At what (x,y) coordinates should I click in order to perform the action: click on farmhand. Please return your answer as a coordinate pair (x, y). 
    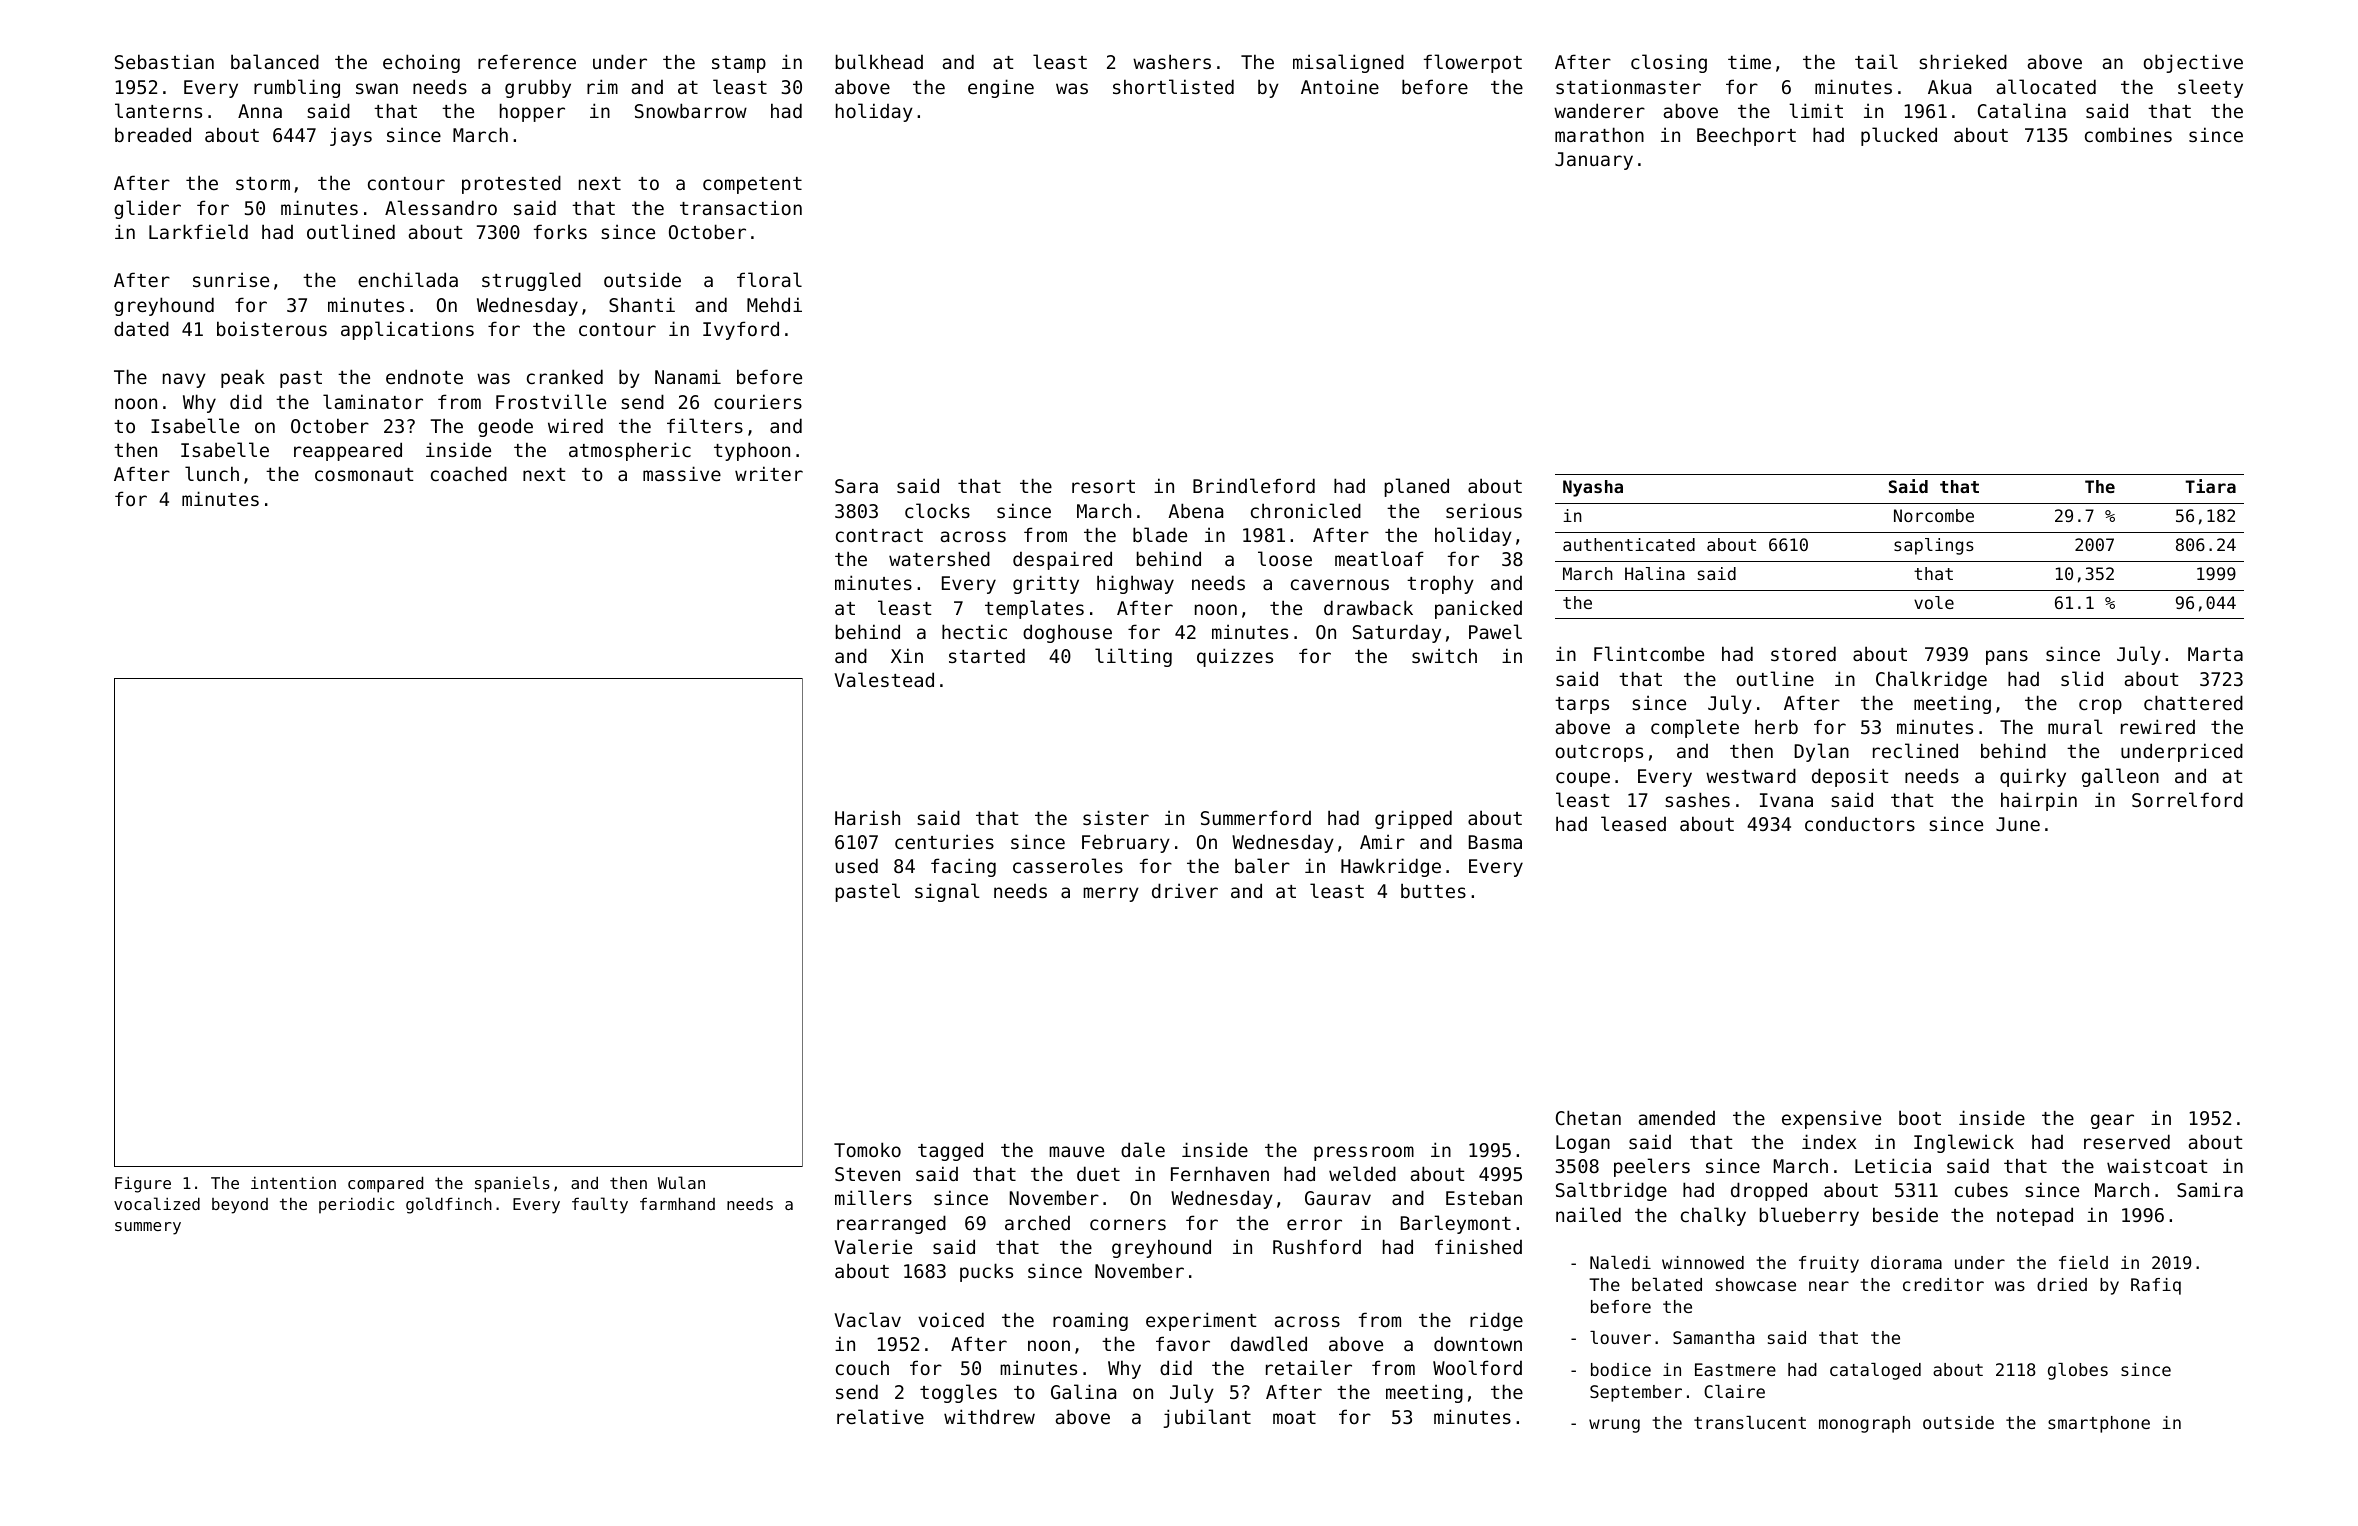
    Looking at the image, I should click on (677, 1203).
